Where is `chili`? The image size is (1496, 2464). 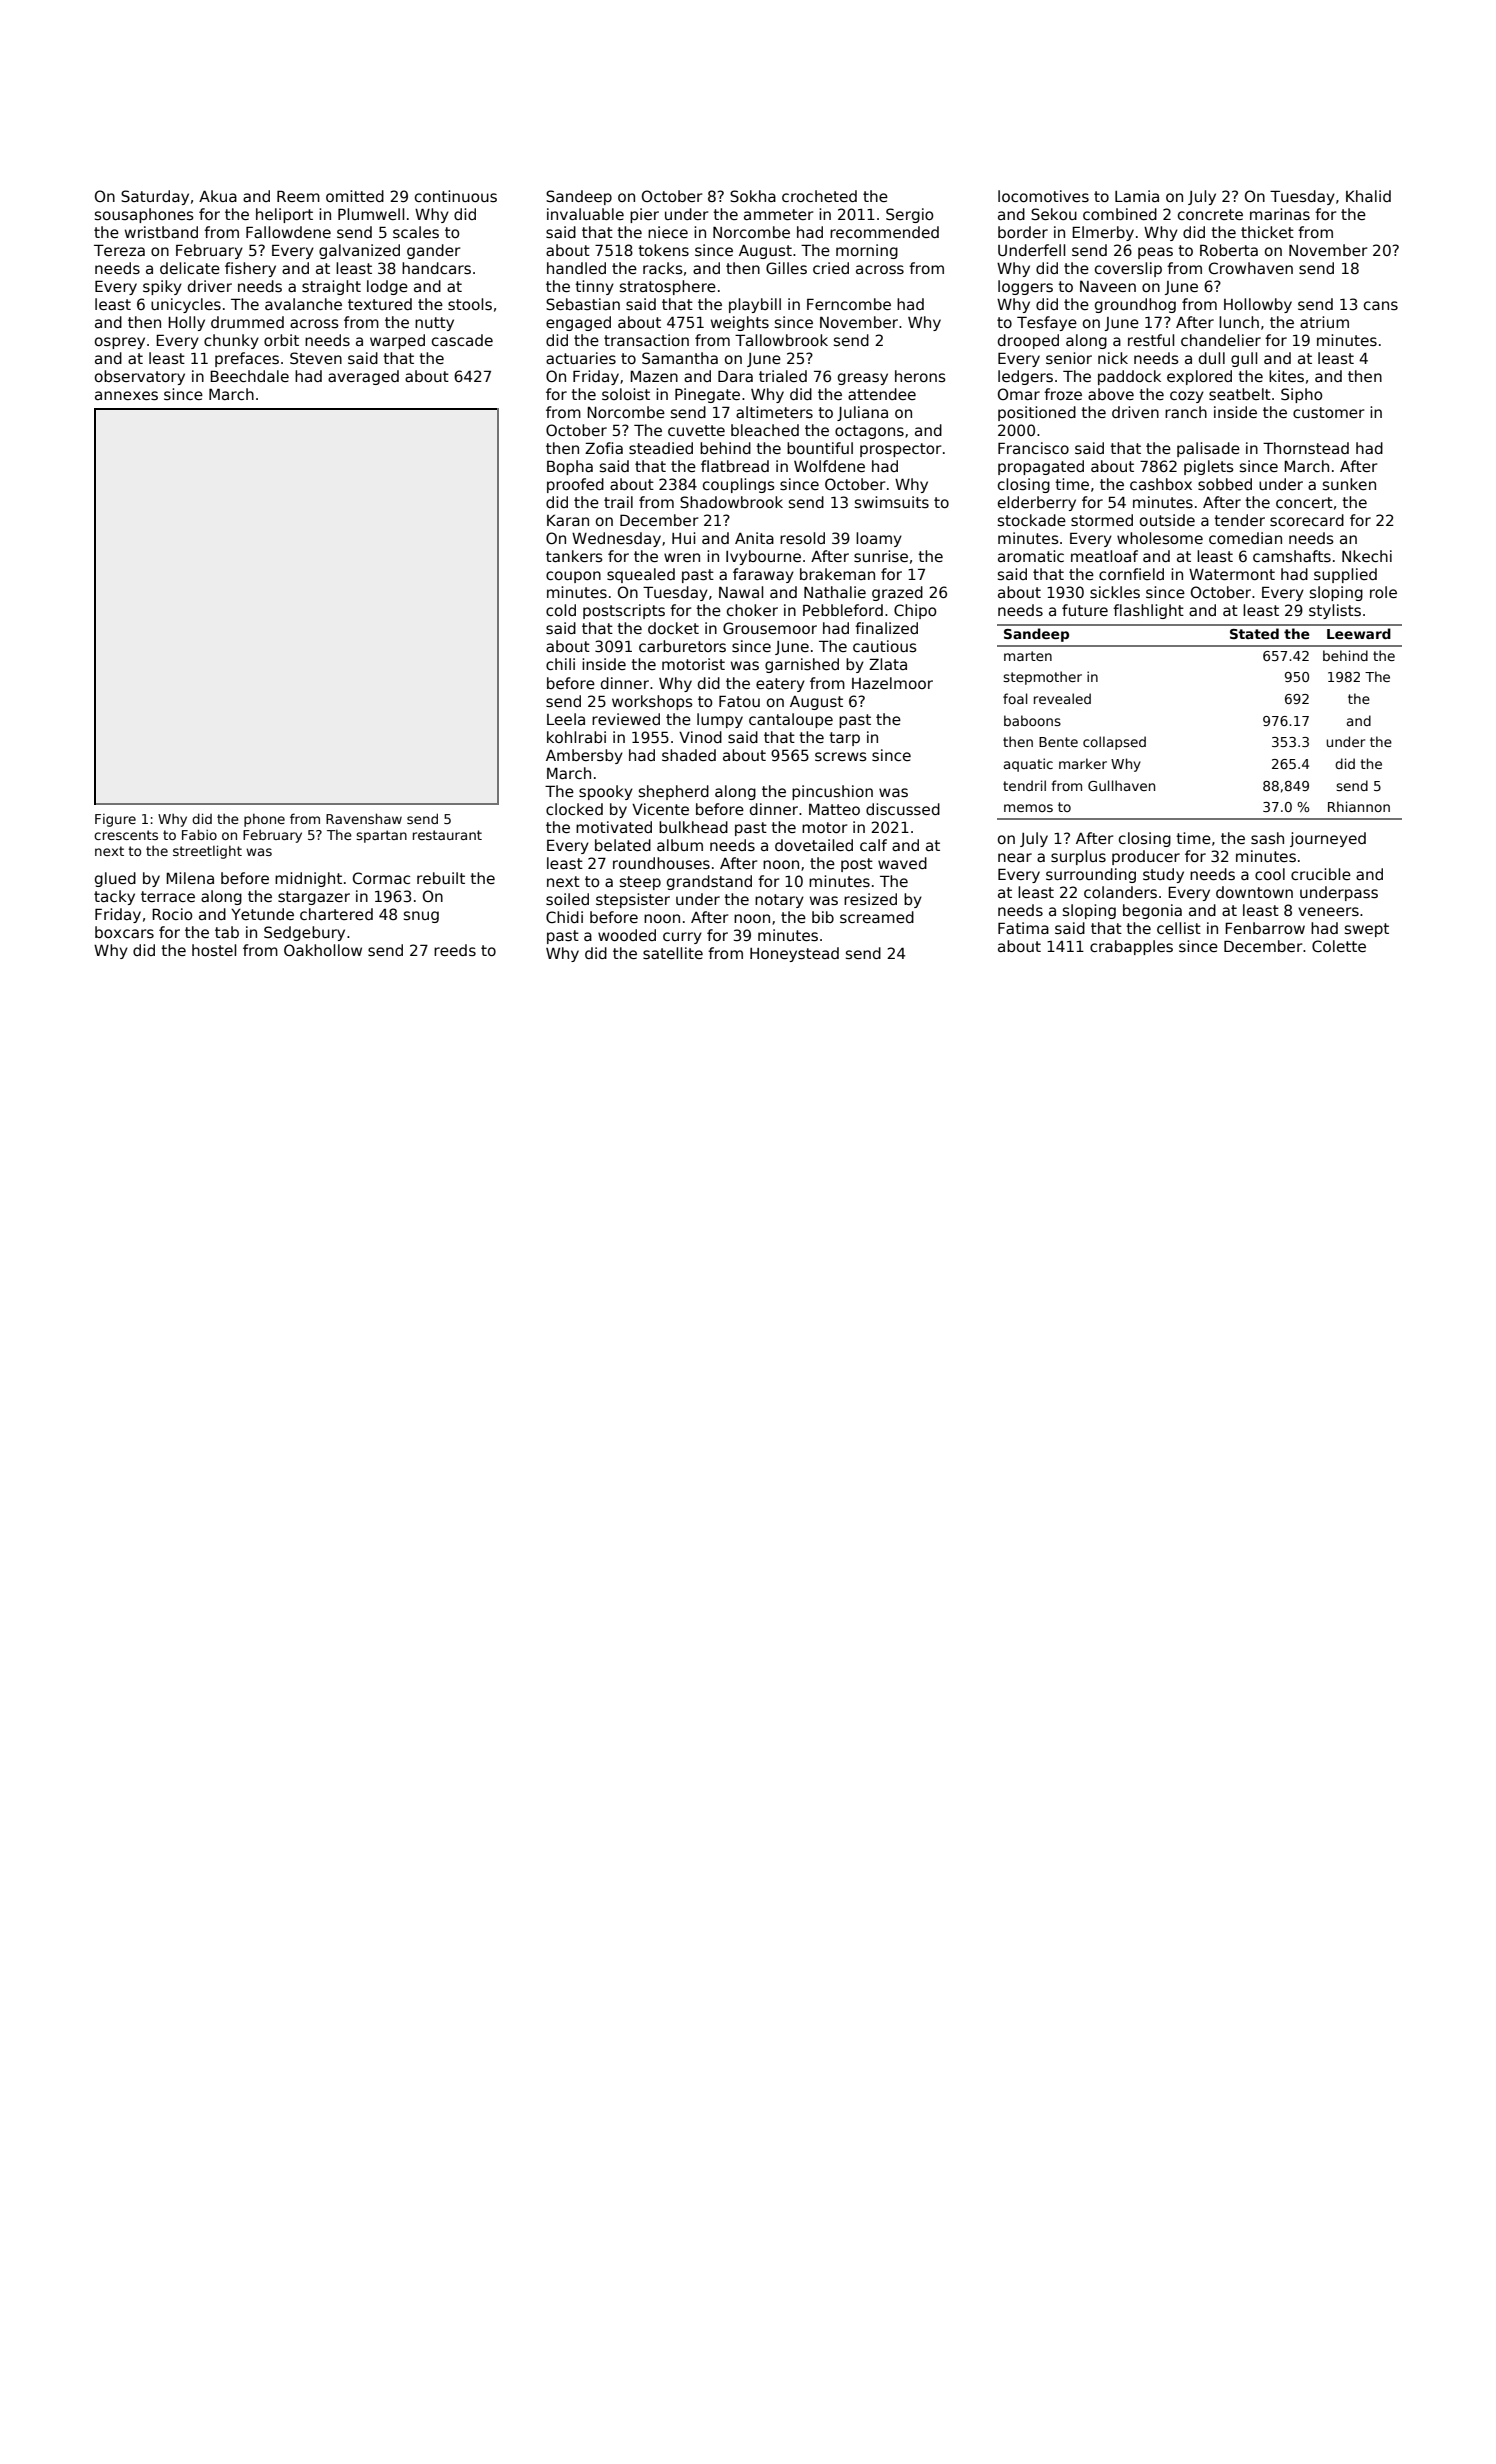 chili is located at coordinates (560, 664).
